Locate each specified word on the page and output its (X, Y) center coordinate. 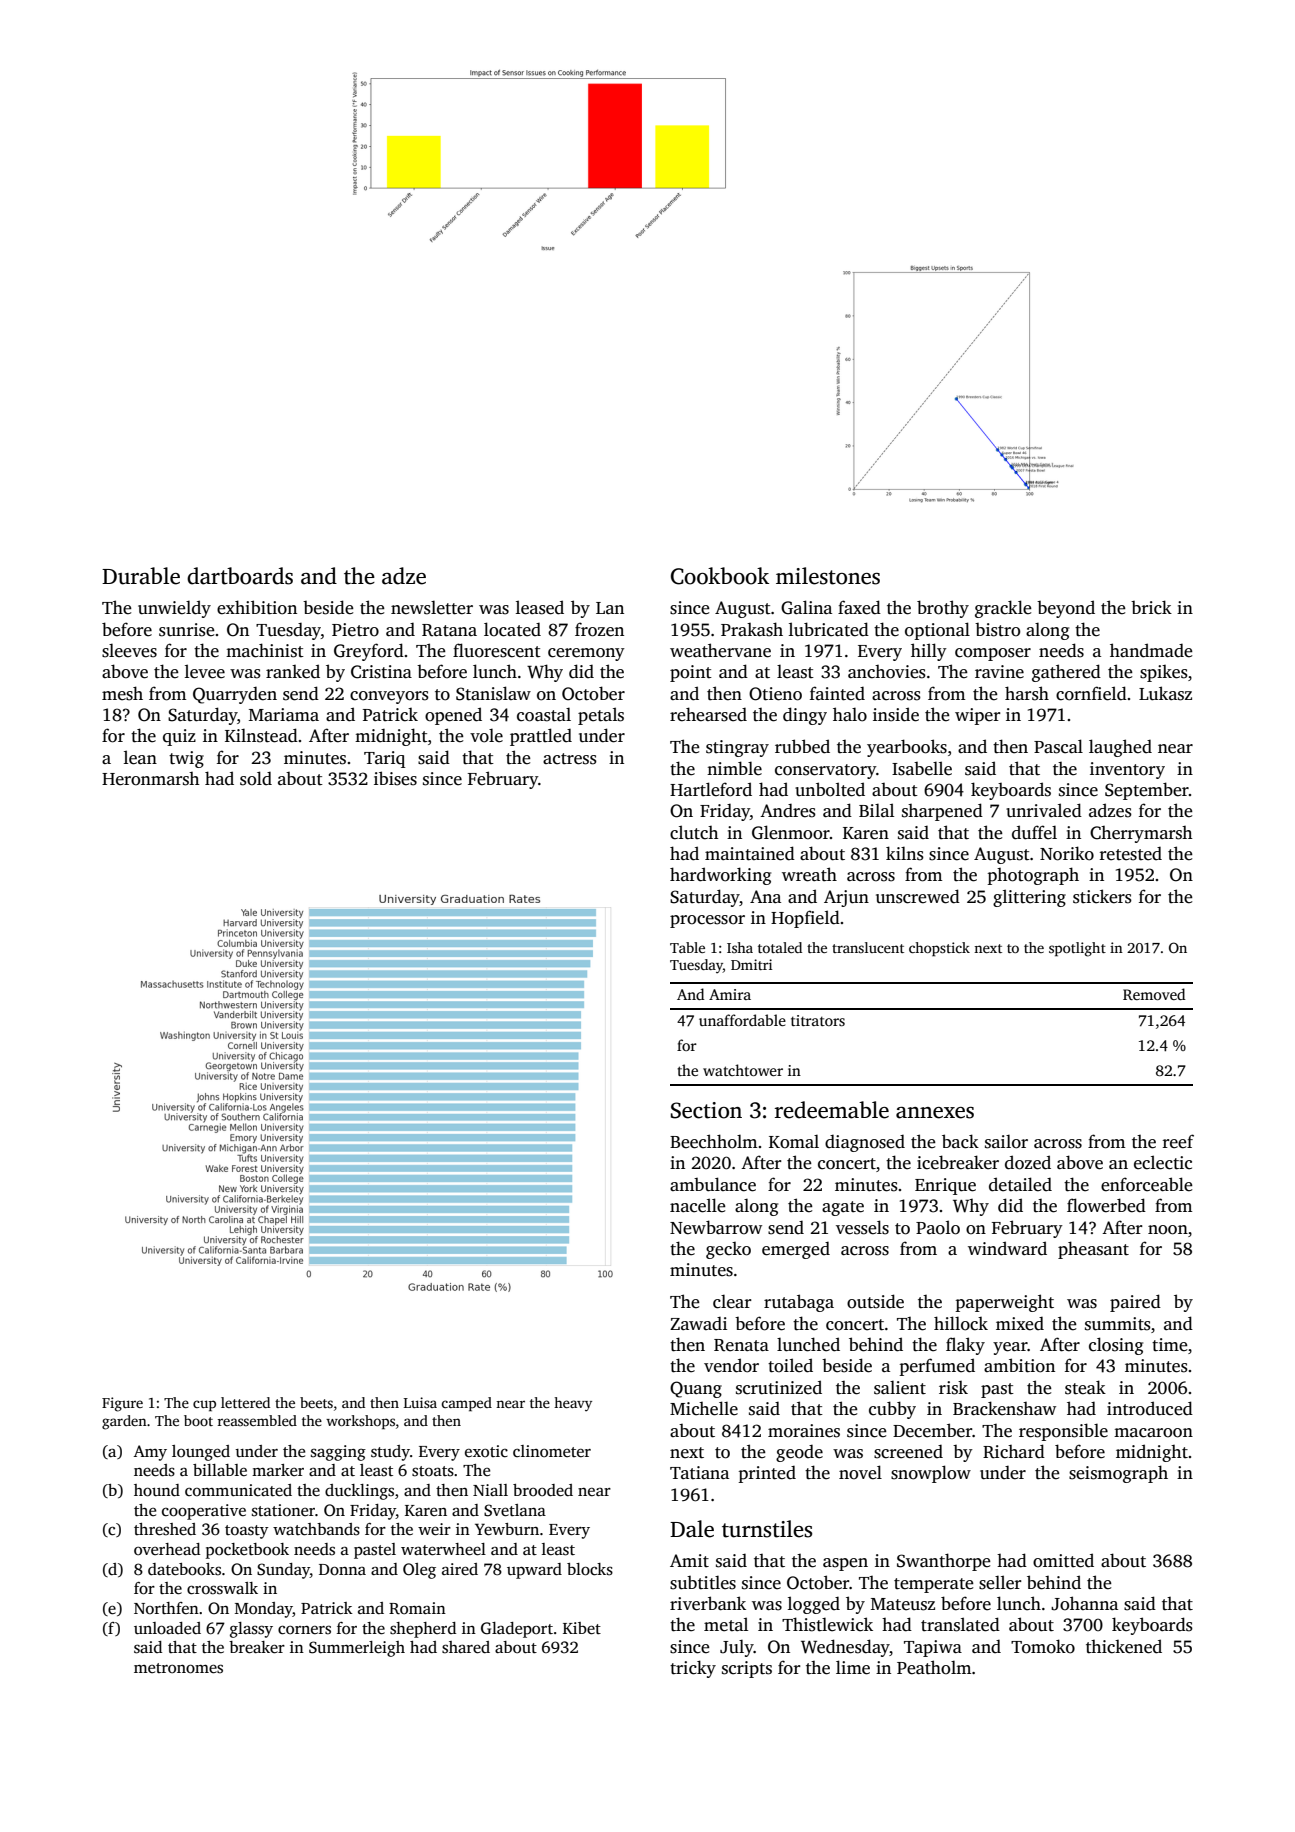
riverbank (708, 1603)
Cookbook (720, 576)
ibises (395, 778)
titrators (818, 1020)
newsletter (432, 607)
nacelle (698, 1205)
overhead (167, 1549)
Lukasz (1165, 693)
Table (687, 947)
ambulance (713, 1184)
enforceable (1147, 1184)
